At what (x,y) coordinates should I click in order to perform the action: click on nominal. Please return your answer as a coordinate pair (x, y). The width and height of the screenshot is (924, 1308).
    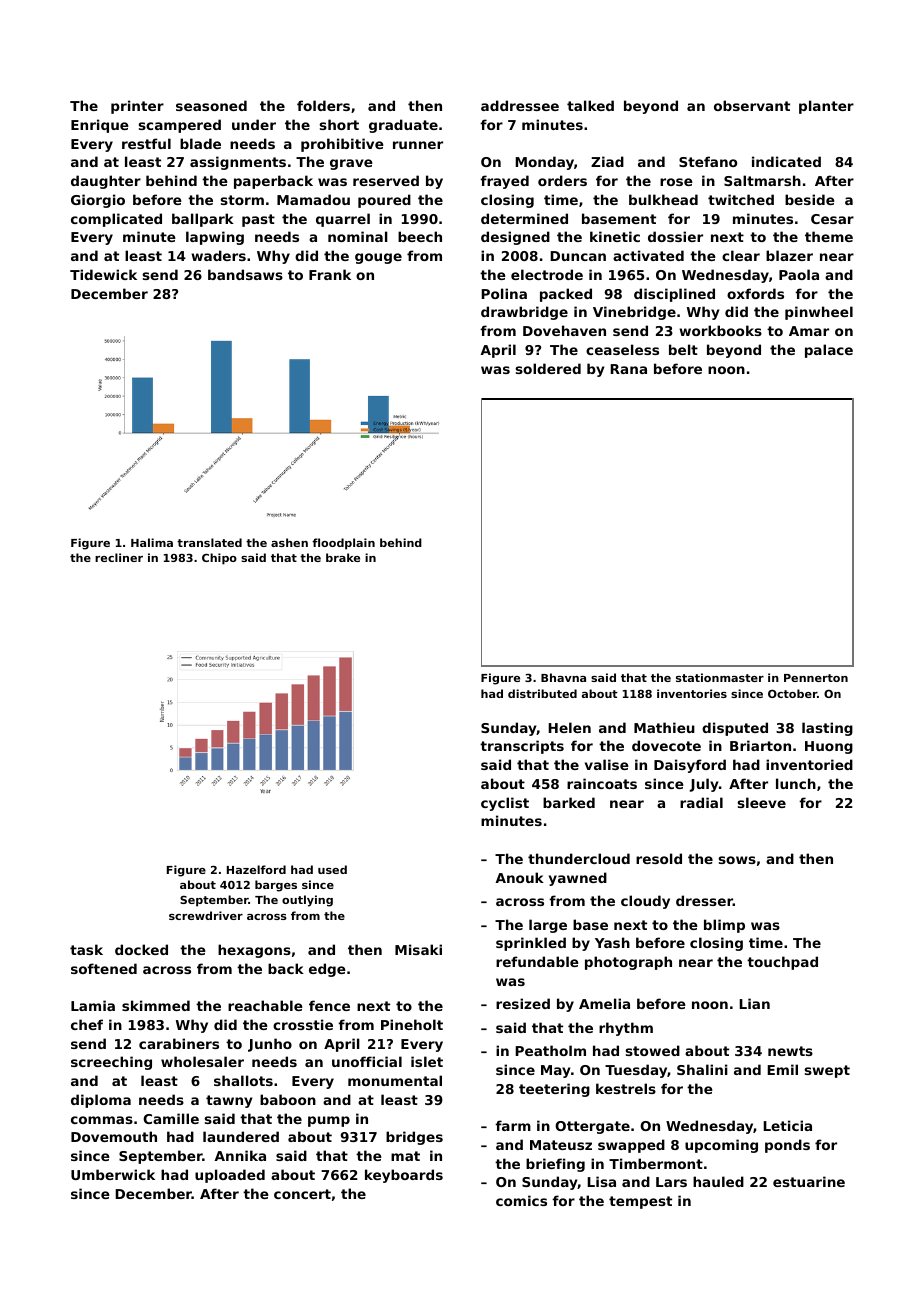
    Looking at the image, I should click on (358, 236).
